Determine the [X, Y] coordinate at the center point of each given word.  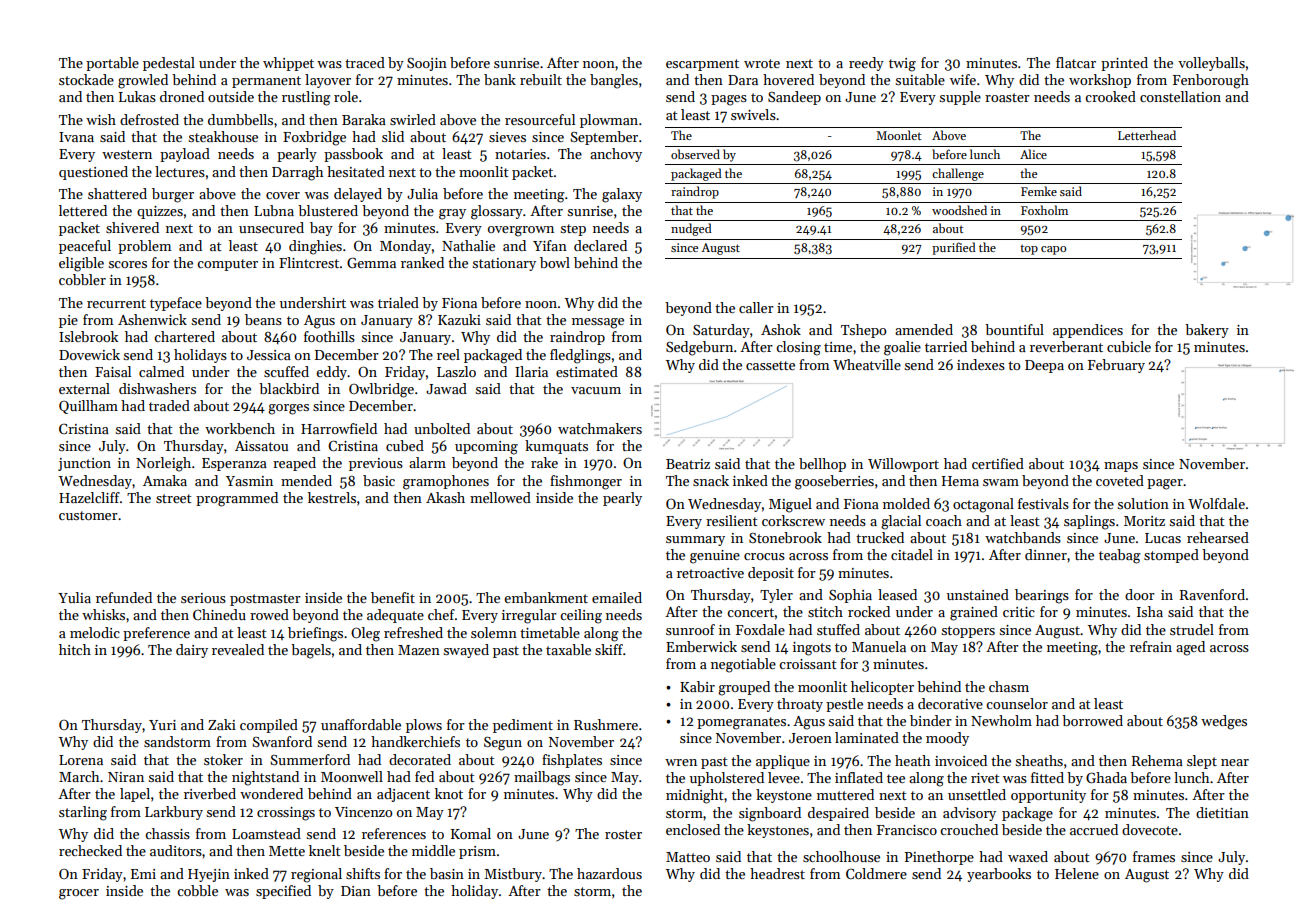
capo [1053, 250]
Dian [356, 891]
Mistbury [513, 875]
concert [751, 612]
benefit [393, 597]
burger [173, 195]
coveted [1120, 480]
